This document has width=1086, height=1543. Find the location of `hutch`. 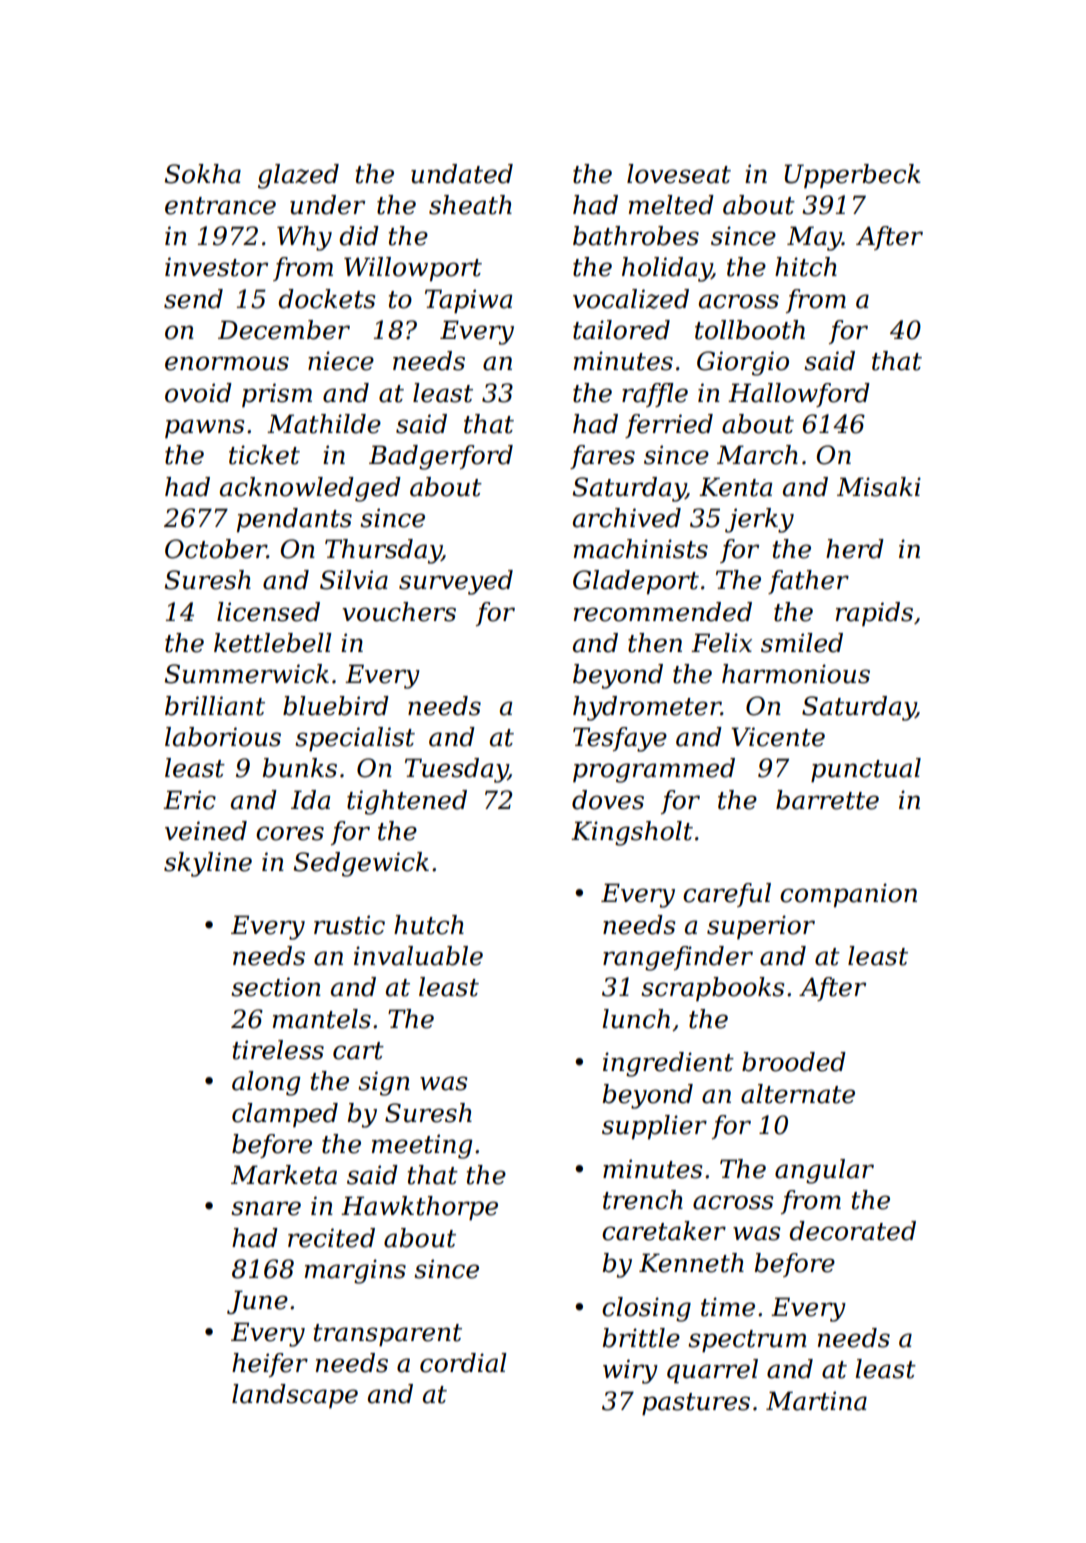

hutch is located at coordinates (429, 925).
